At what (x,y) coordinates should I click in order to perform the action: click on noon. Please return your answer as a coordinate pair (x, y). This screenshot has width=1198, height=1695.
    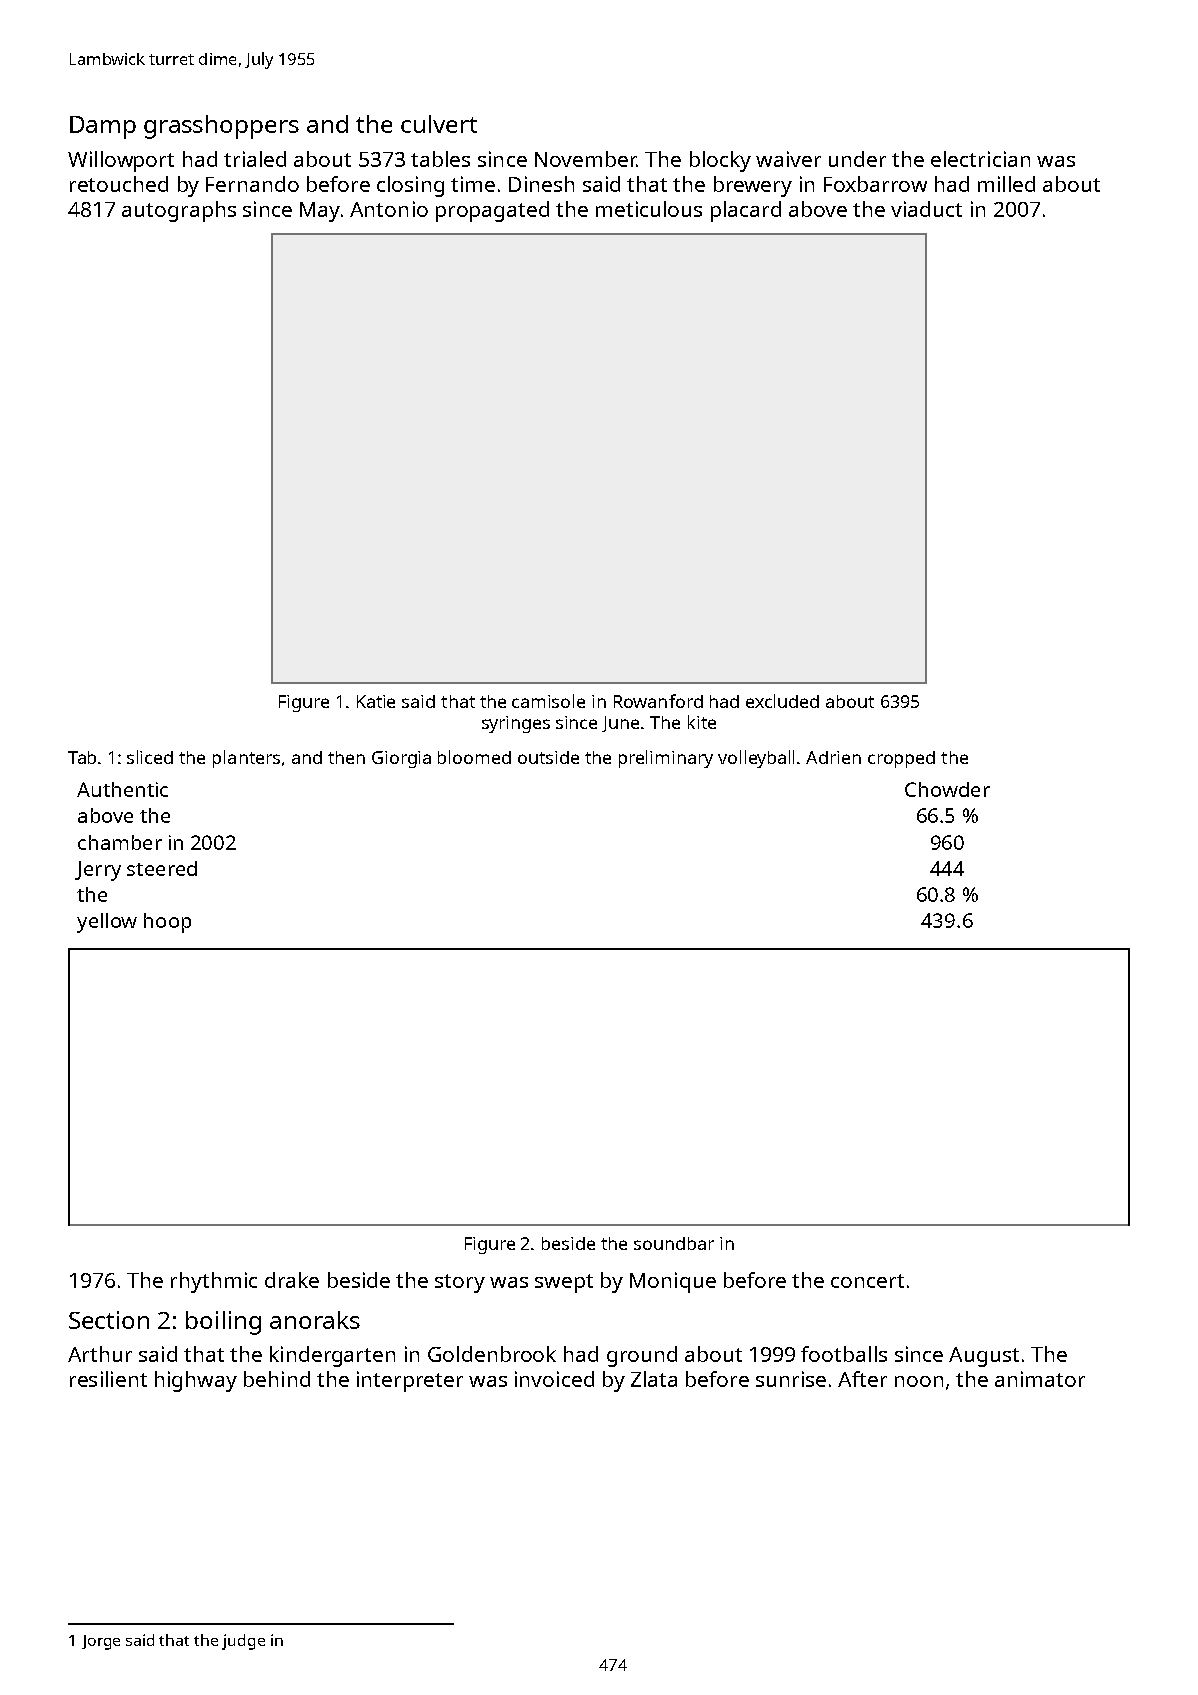
    Looking at the image, I should click on (919, 1381).
